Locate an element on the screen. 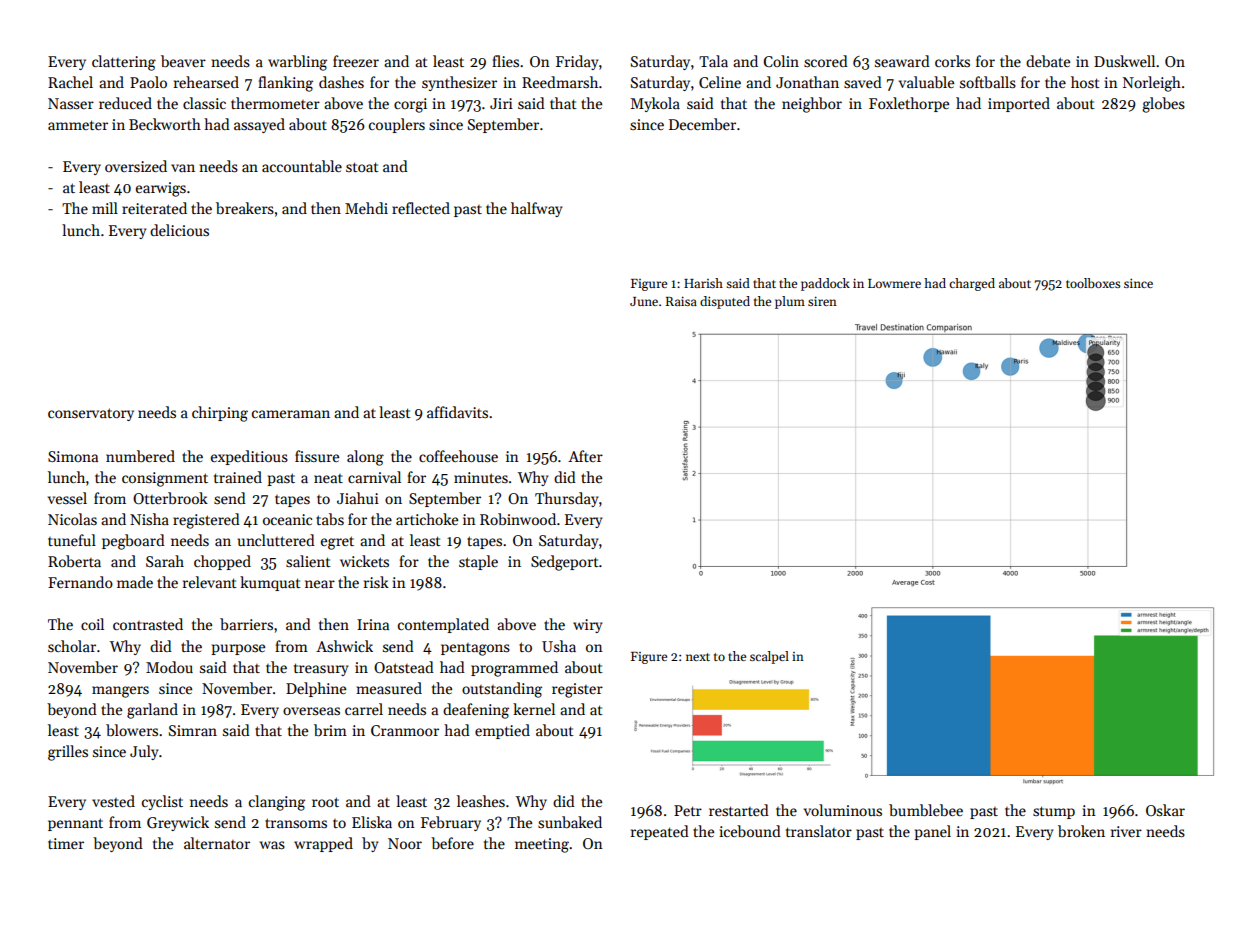 The width and height of the screenshot is (1233, 952). river is located at coordinates (1126, 831).
